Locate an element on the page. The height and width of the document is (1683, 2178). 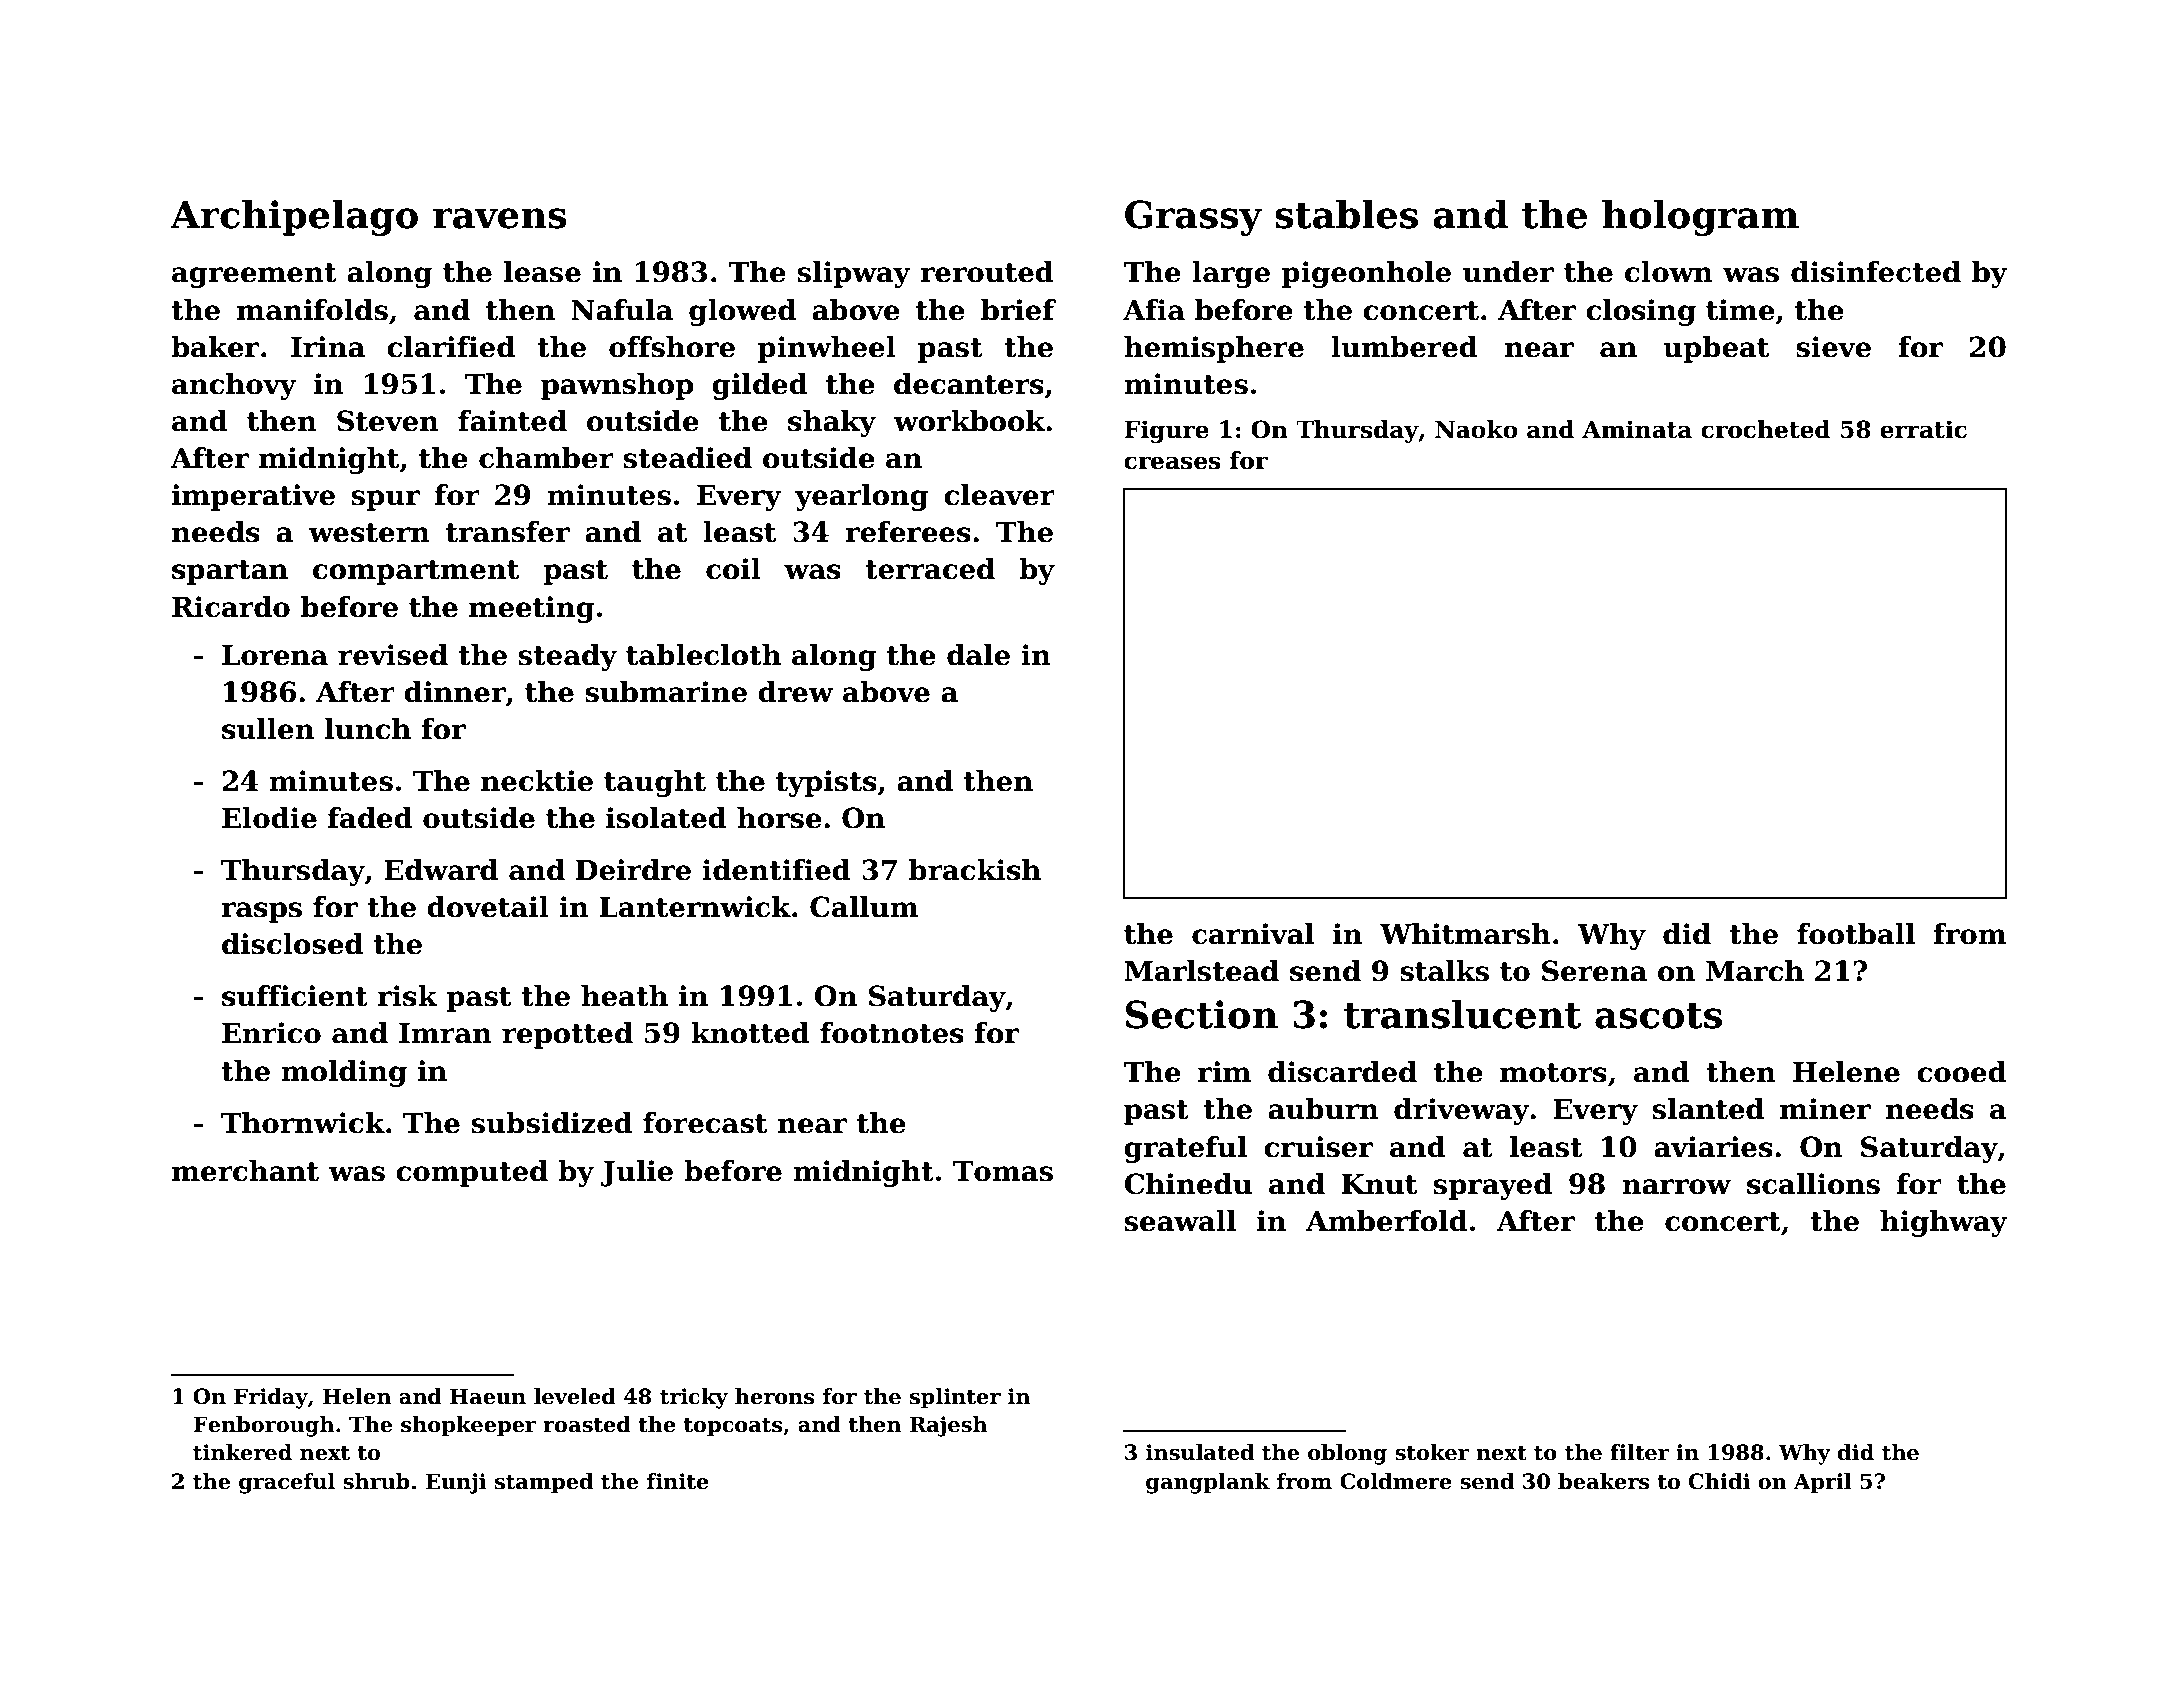
hologram is located at coordinates (1700, 217).
